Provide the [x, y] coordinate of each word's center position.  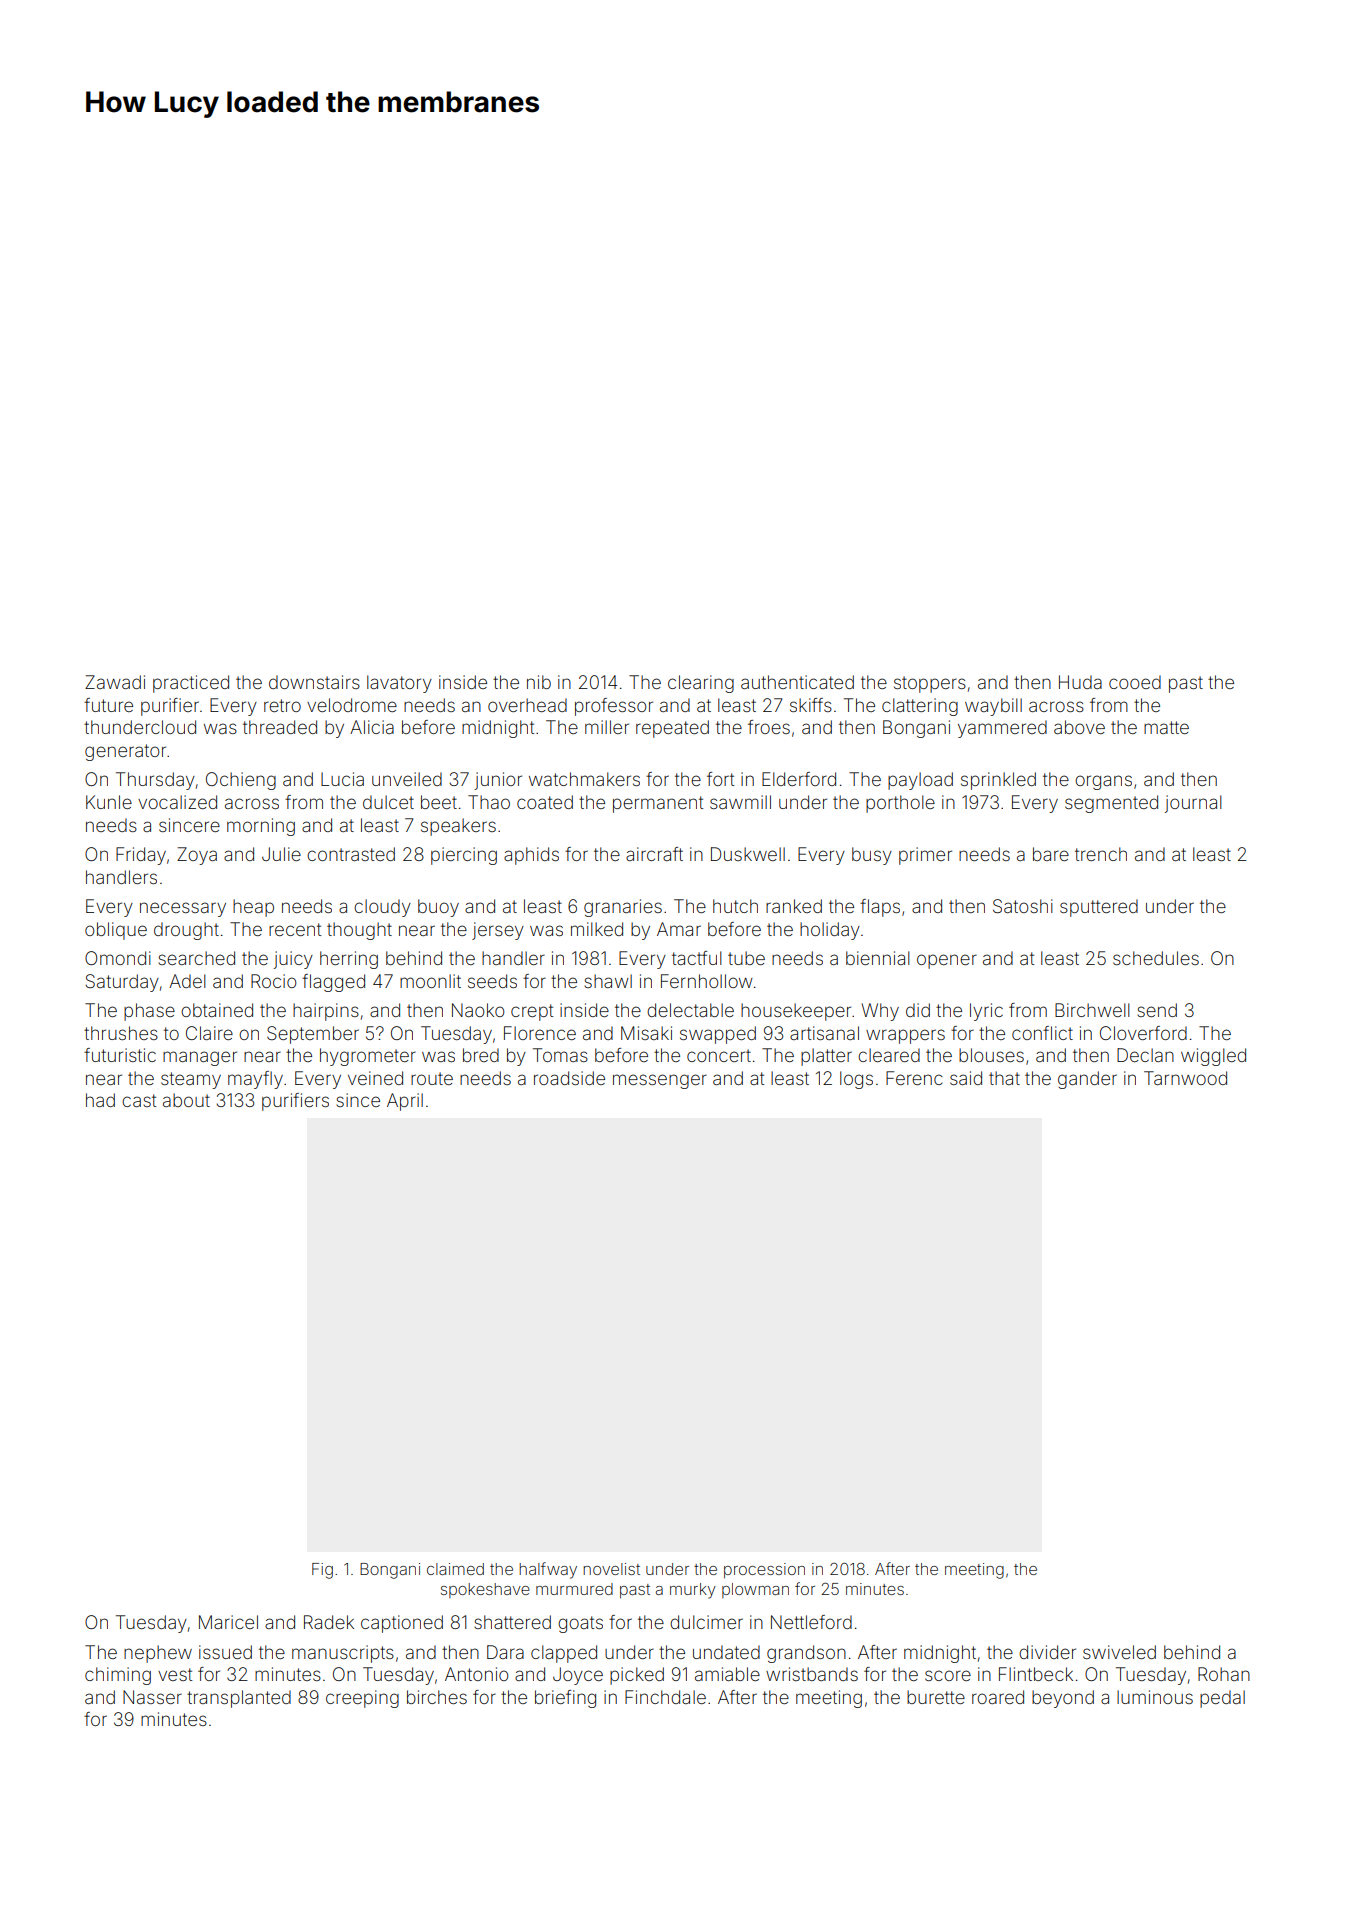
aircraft [654, 854]
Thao [489, 802]
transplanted [239, 1699]
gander [1087, 1080]
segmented [1111, 804]
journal [1193, 804]
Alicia [372, 727]
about [186, 1100]
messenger [660, 1081]
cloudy [382, 908]
